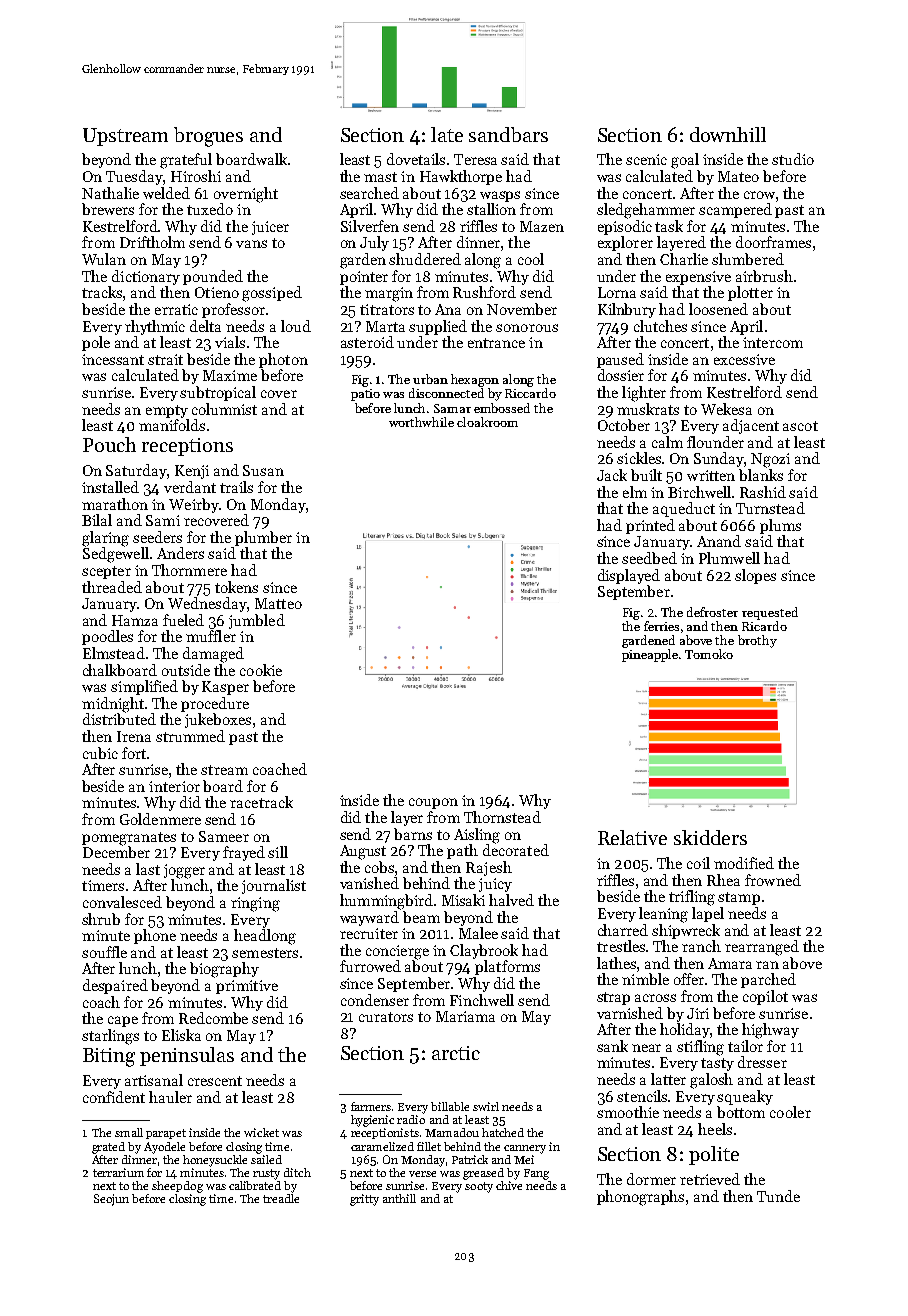 The height and width of the page is (1316, 908). What do you see at coordinates (479, 1187) in the page?
I see `sooty` at bounding box center [479, 1187].
